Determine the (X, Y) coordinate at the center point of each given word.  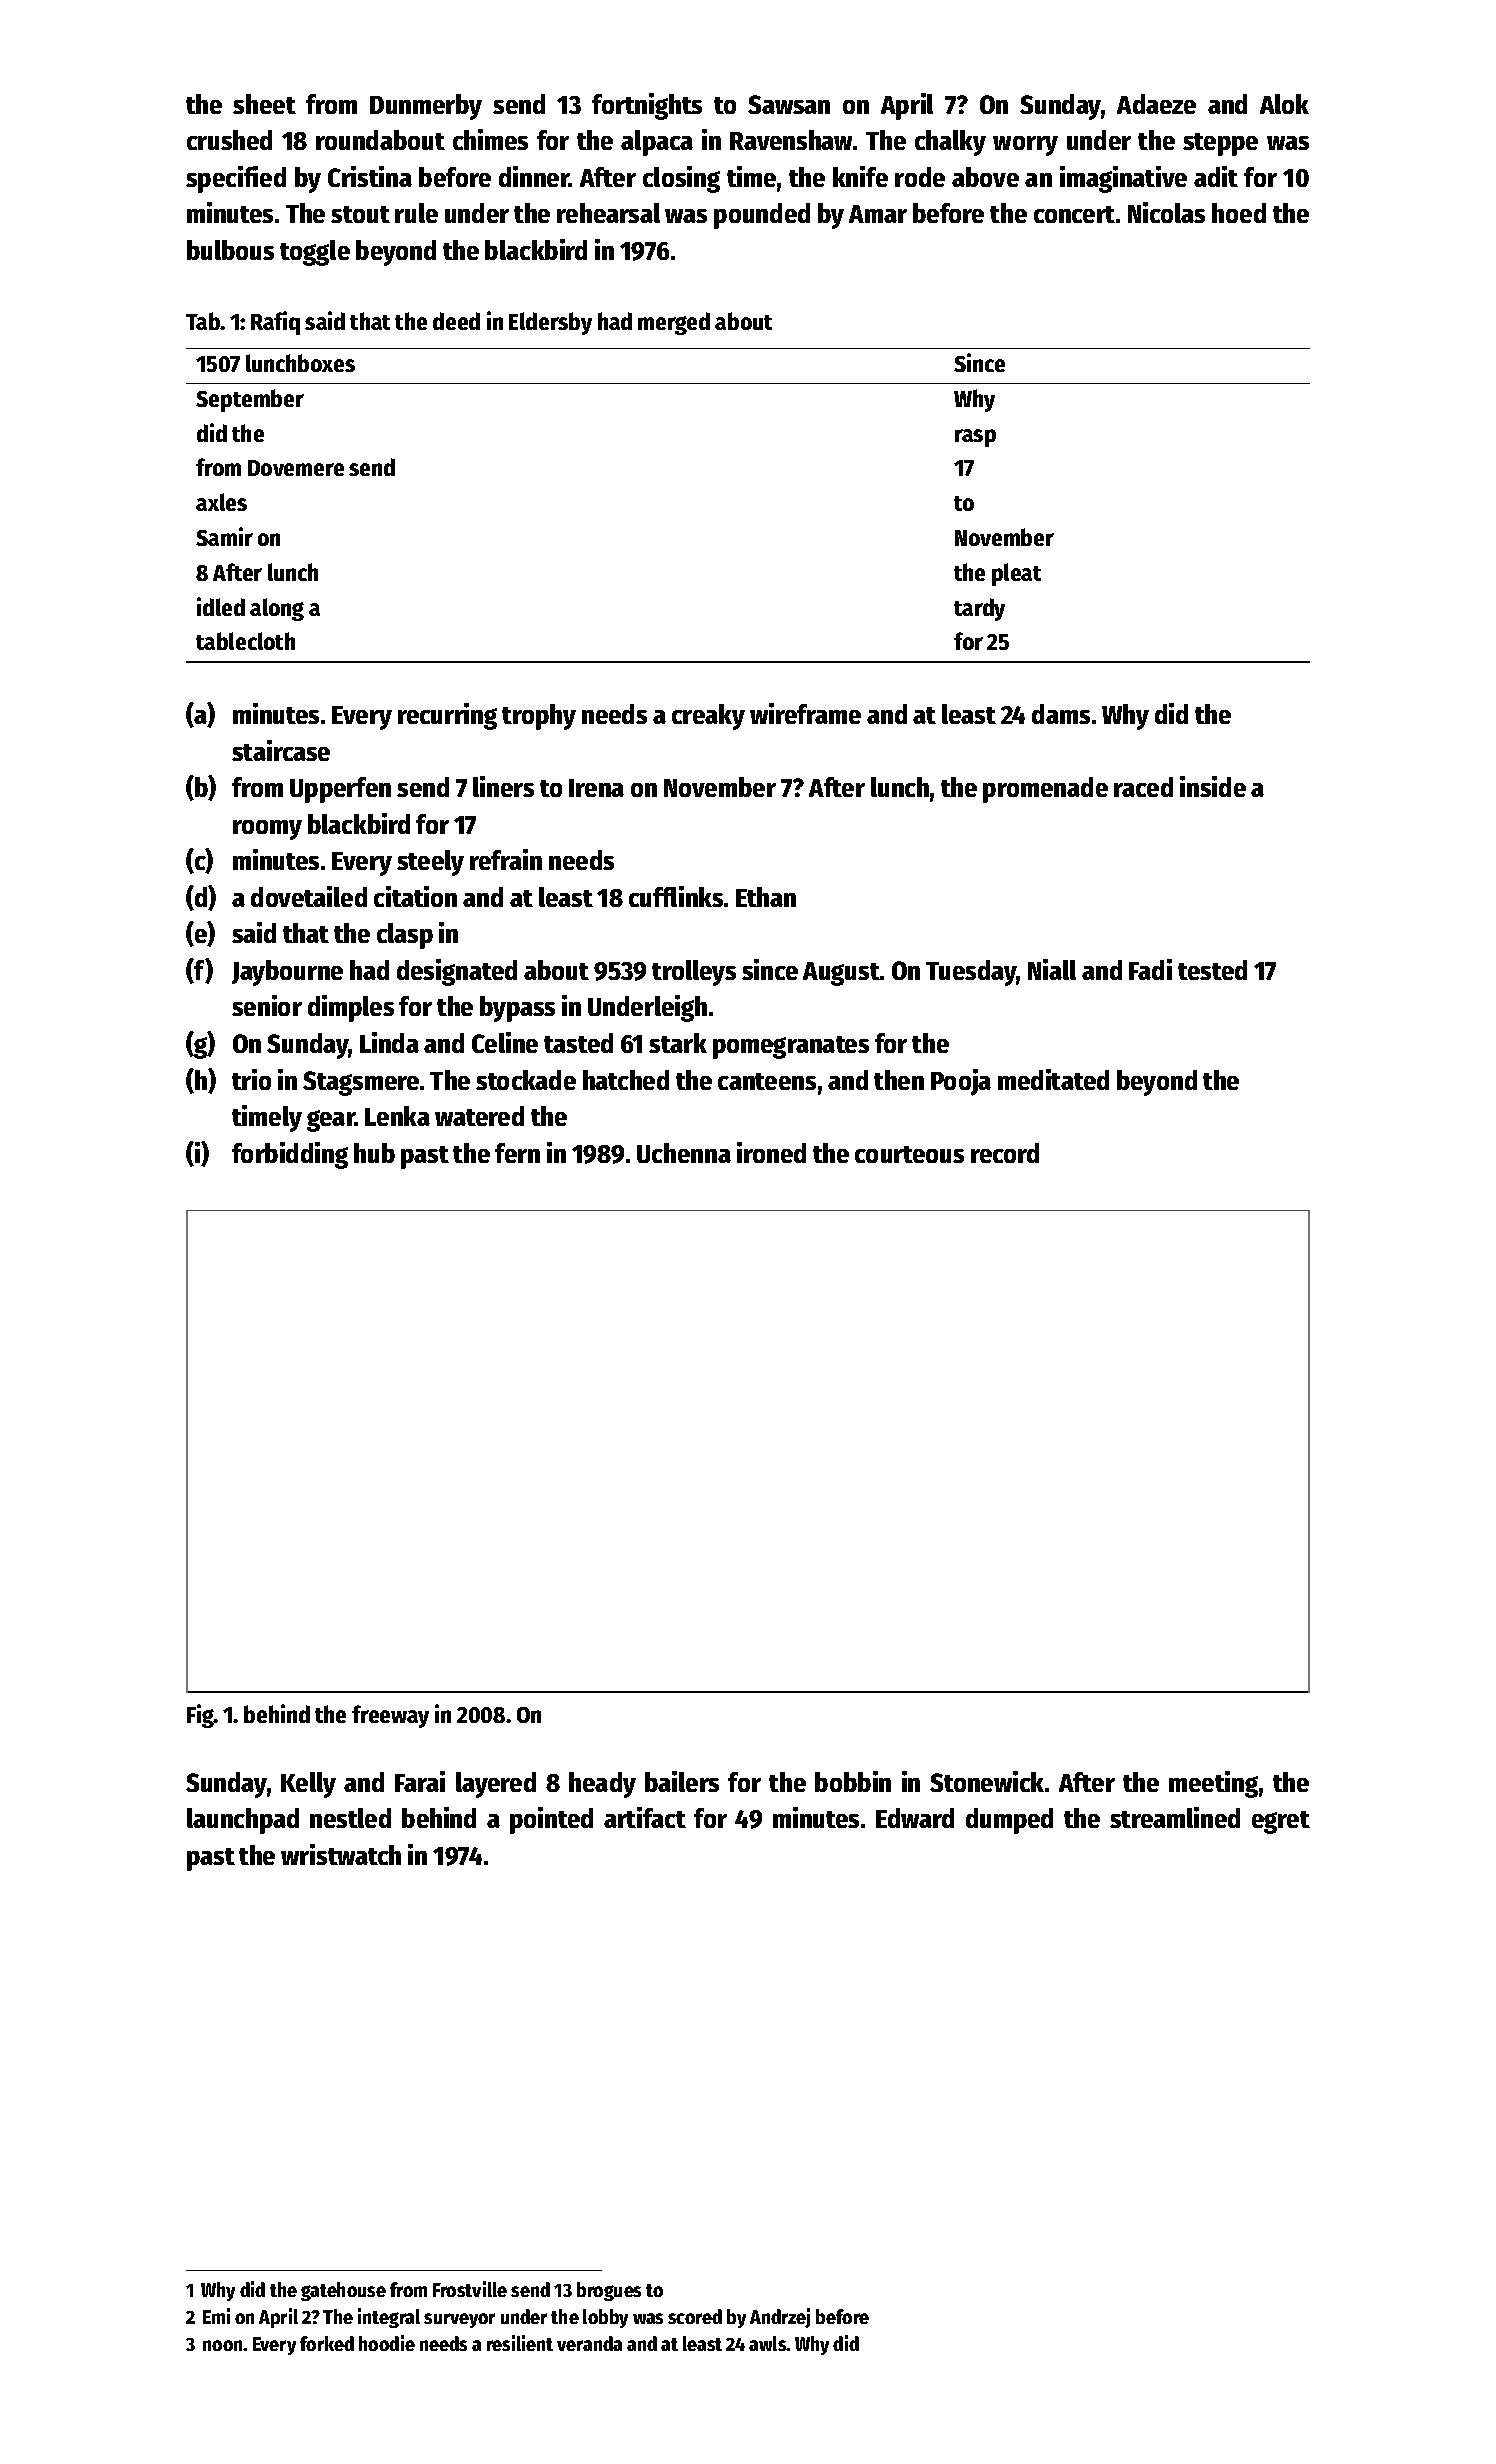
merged (674, 323)
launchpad (243, 1821)
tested (1212, 970)
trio (251, 1079)
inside (1213, 786)
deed (456, 321)
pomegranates (791, 1047)
